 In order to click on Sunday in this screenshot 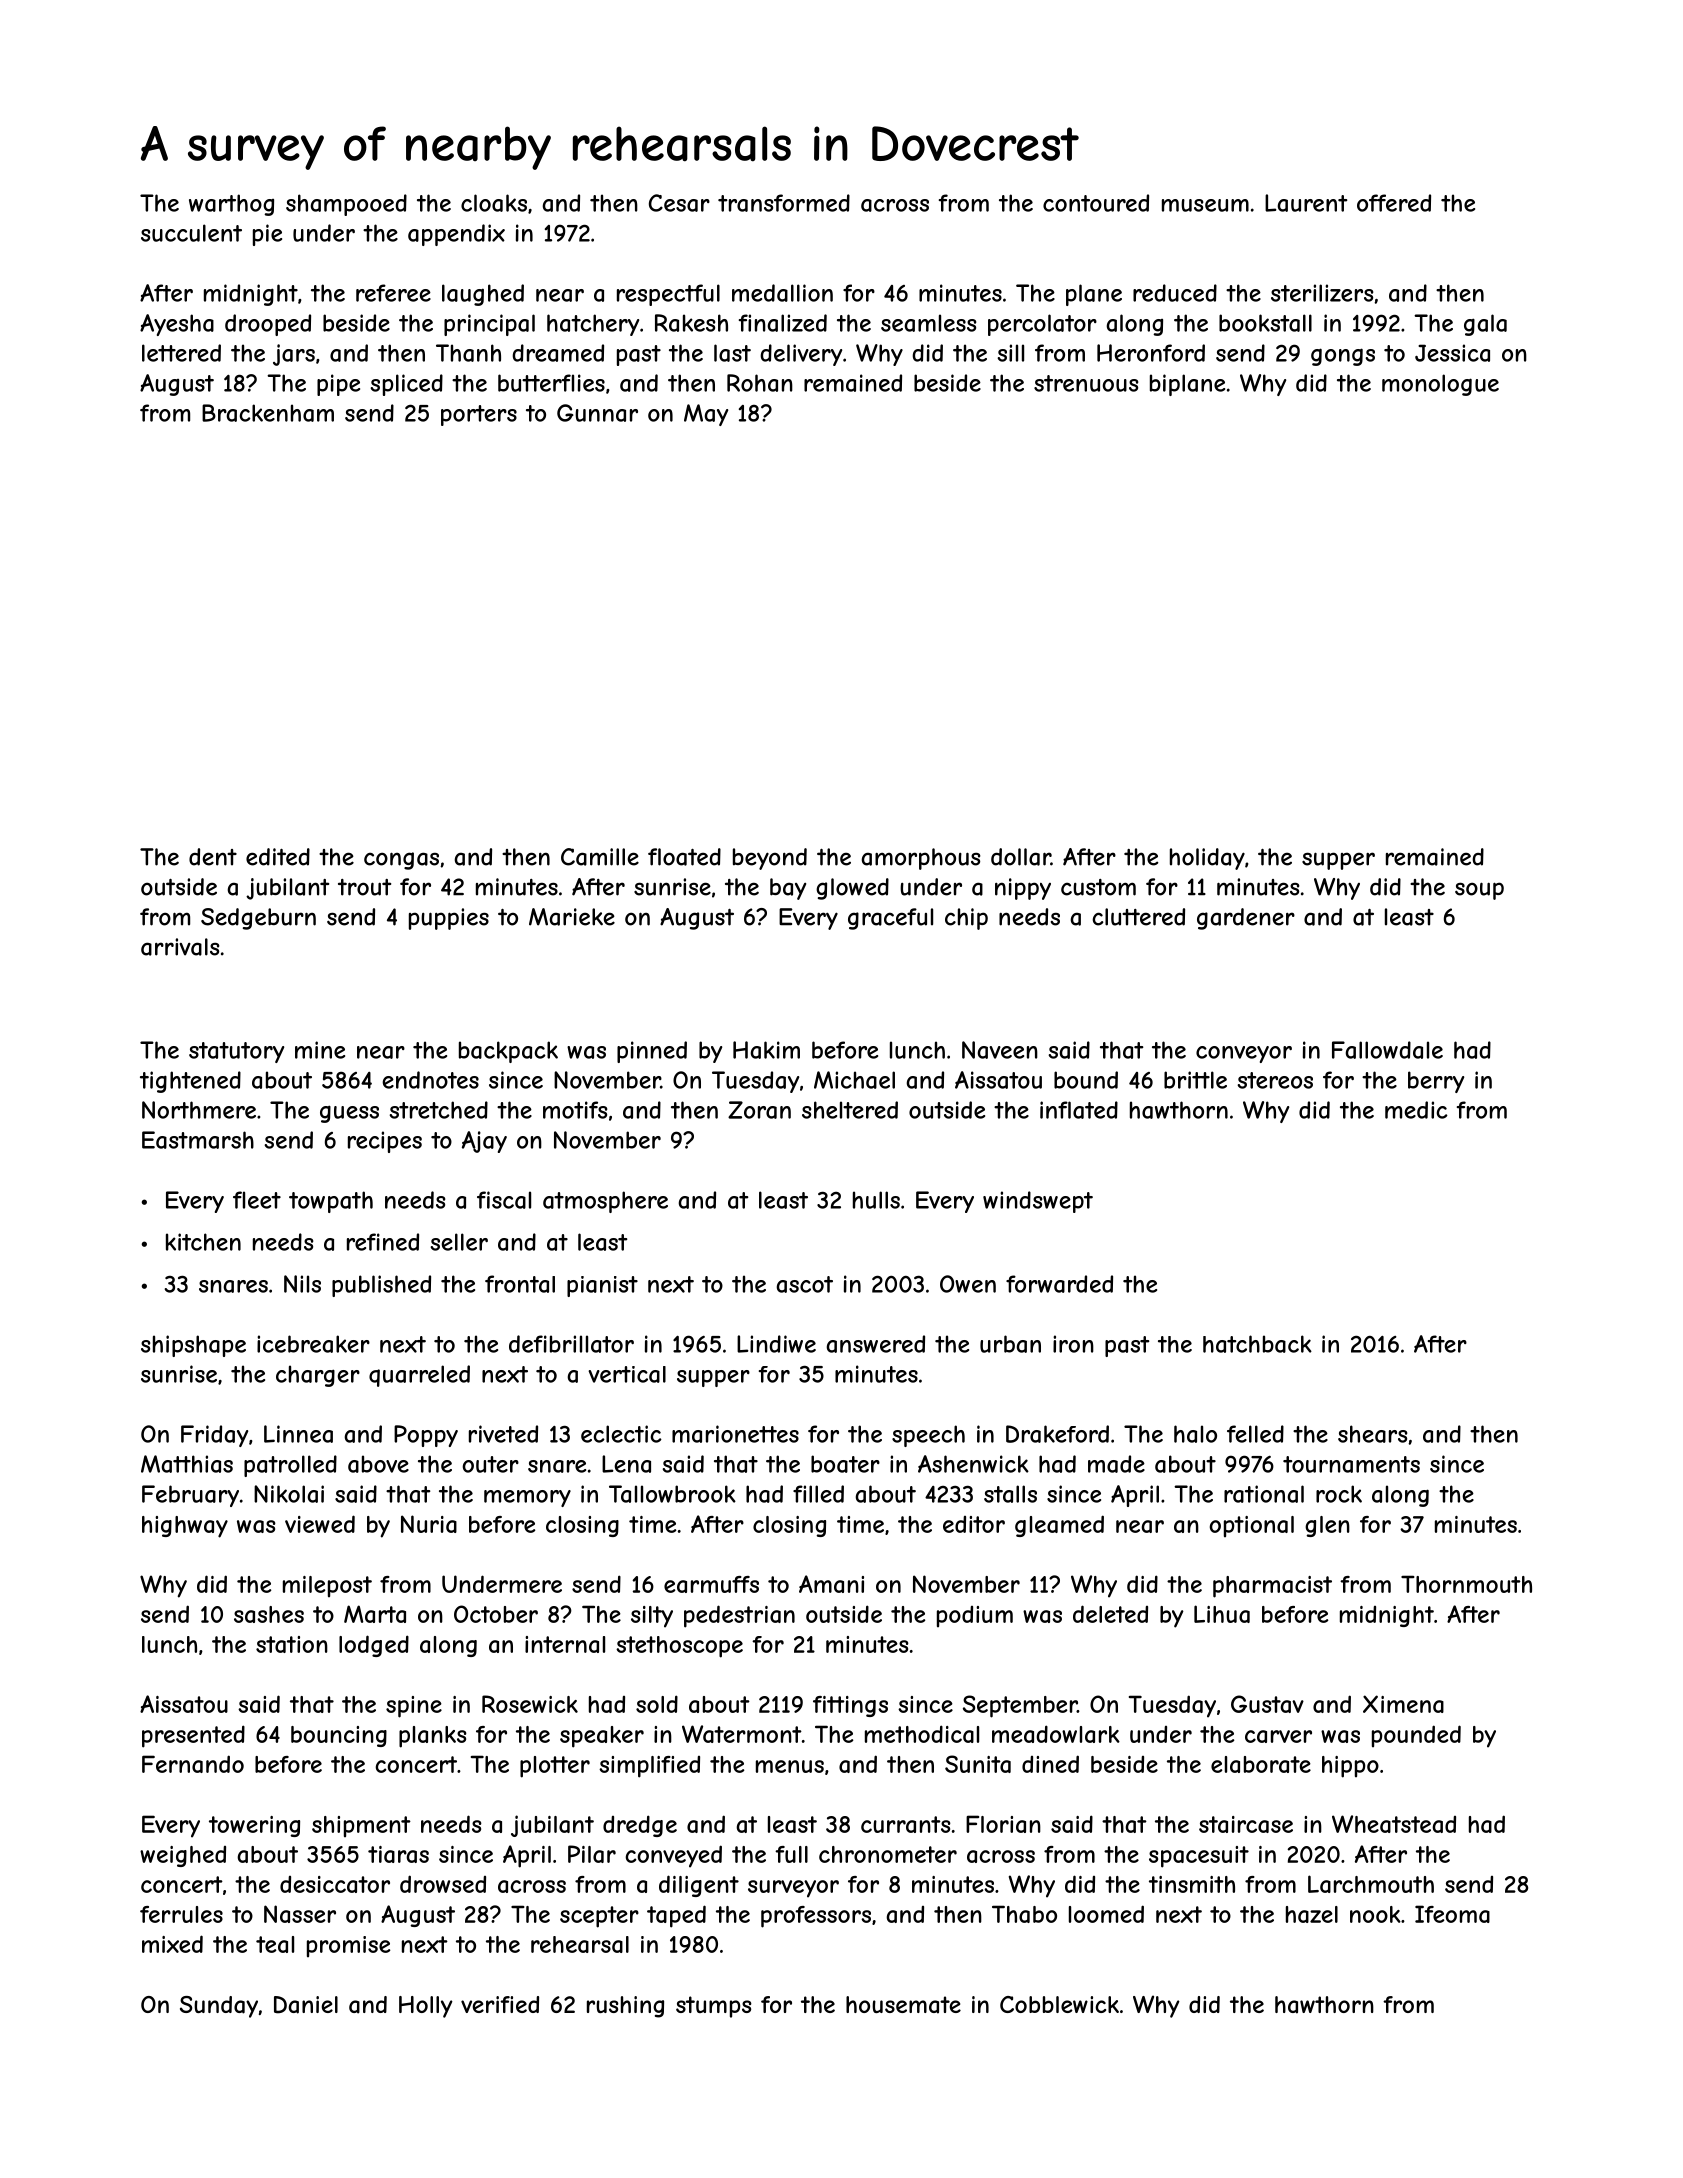, I will do `click(219, 2007)`.
